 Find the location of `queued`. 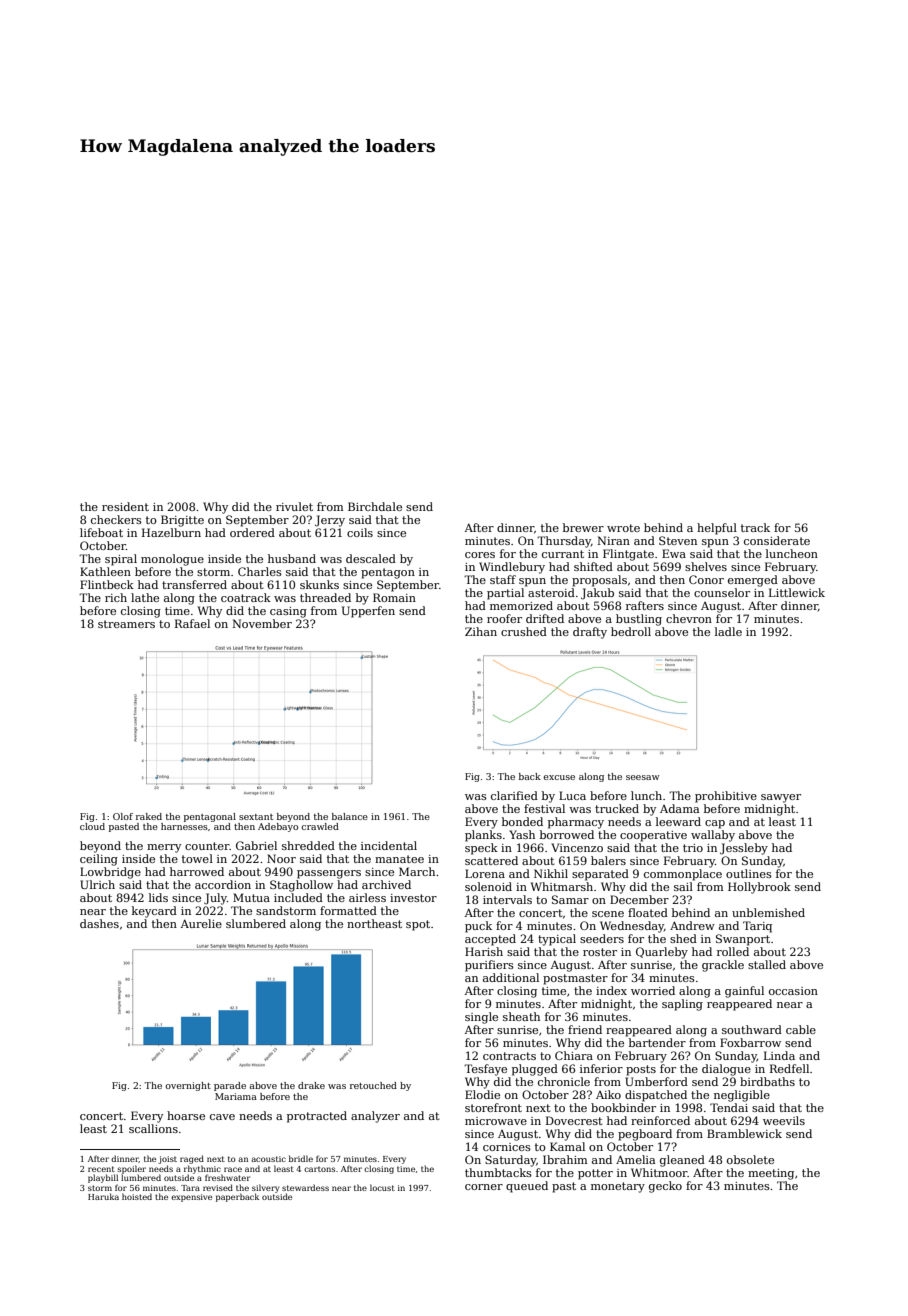

queued is located at coordinates (527, 1187).
